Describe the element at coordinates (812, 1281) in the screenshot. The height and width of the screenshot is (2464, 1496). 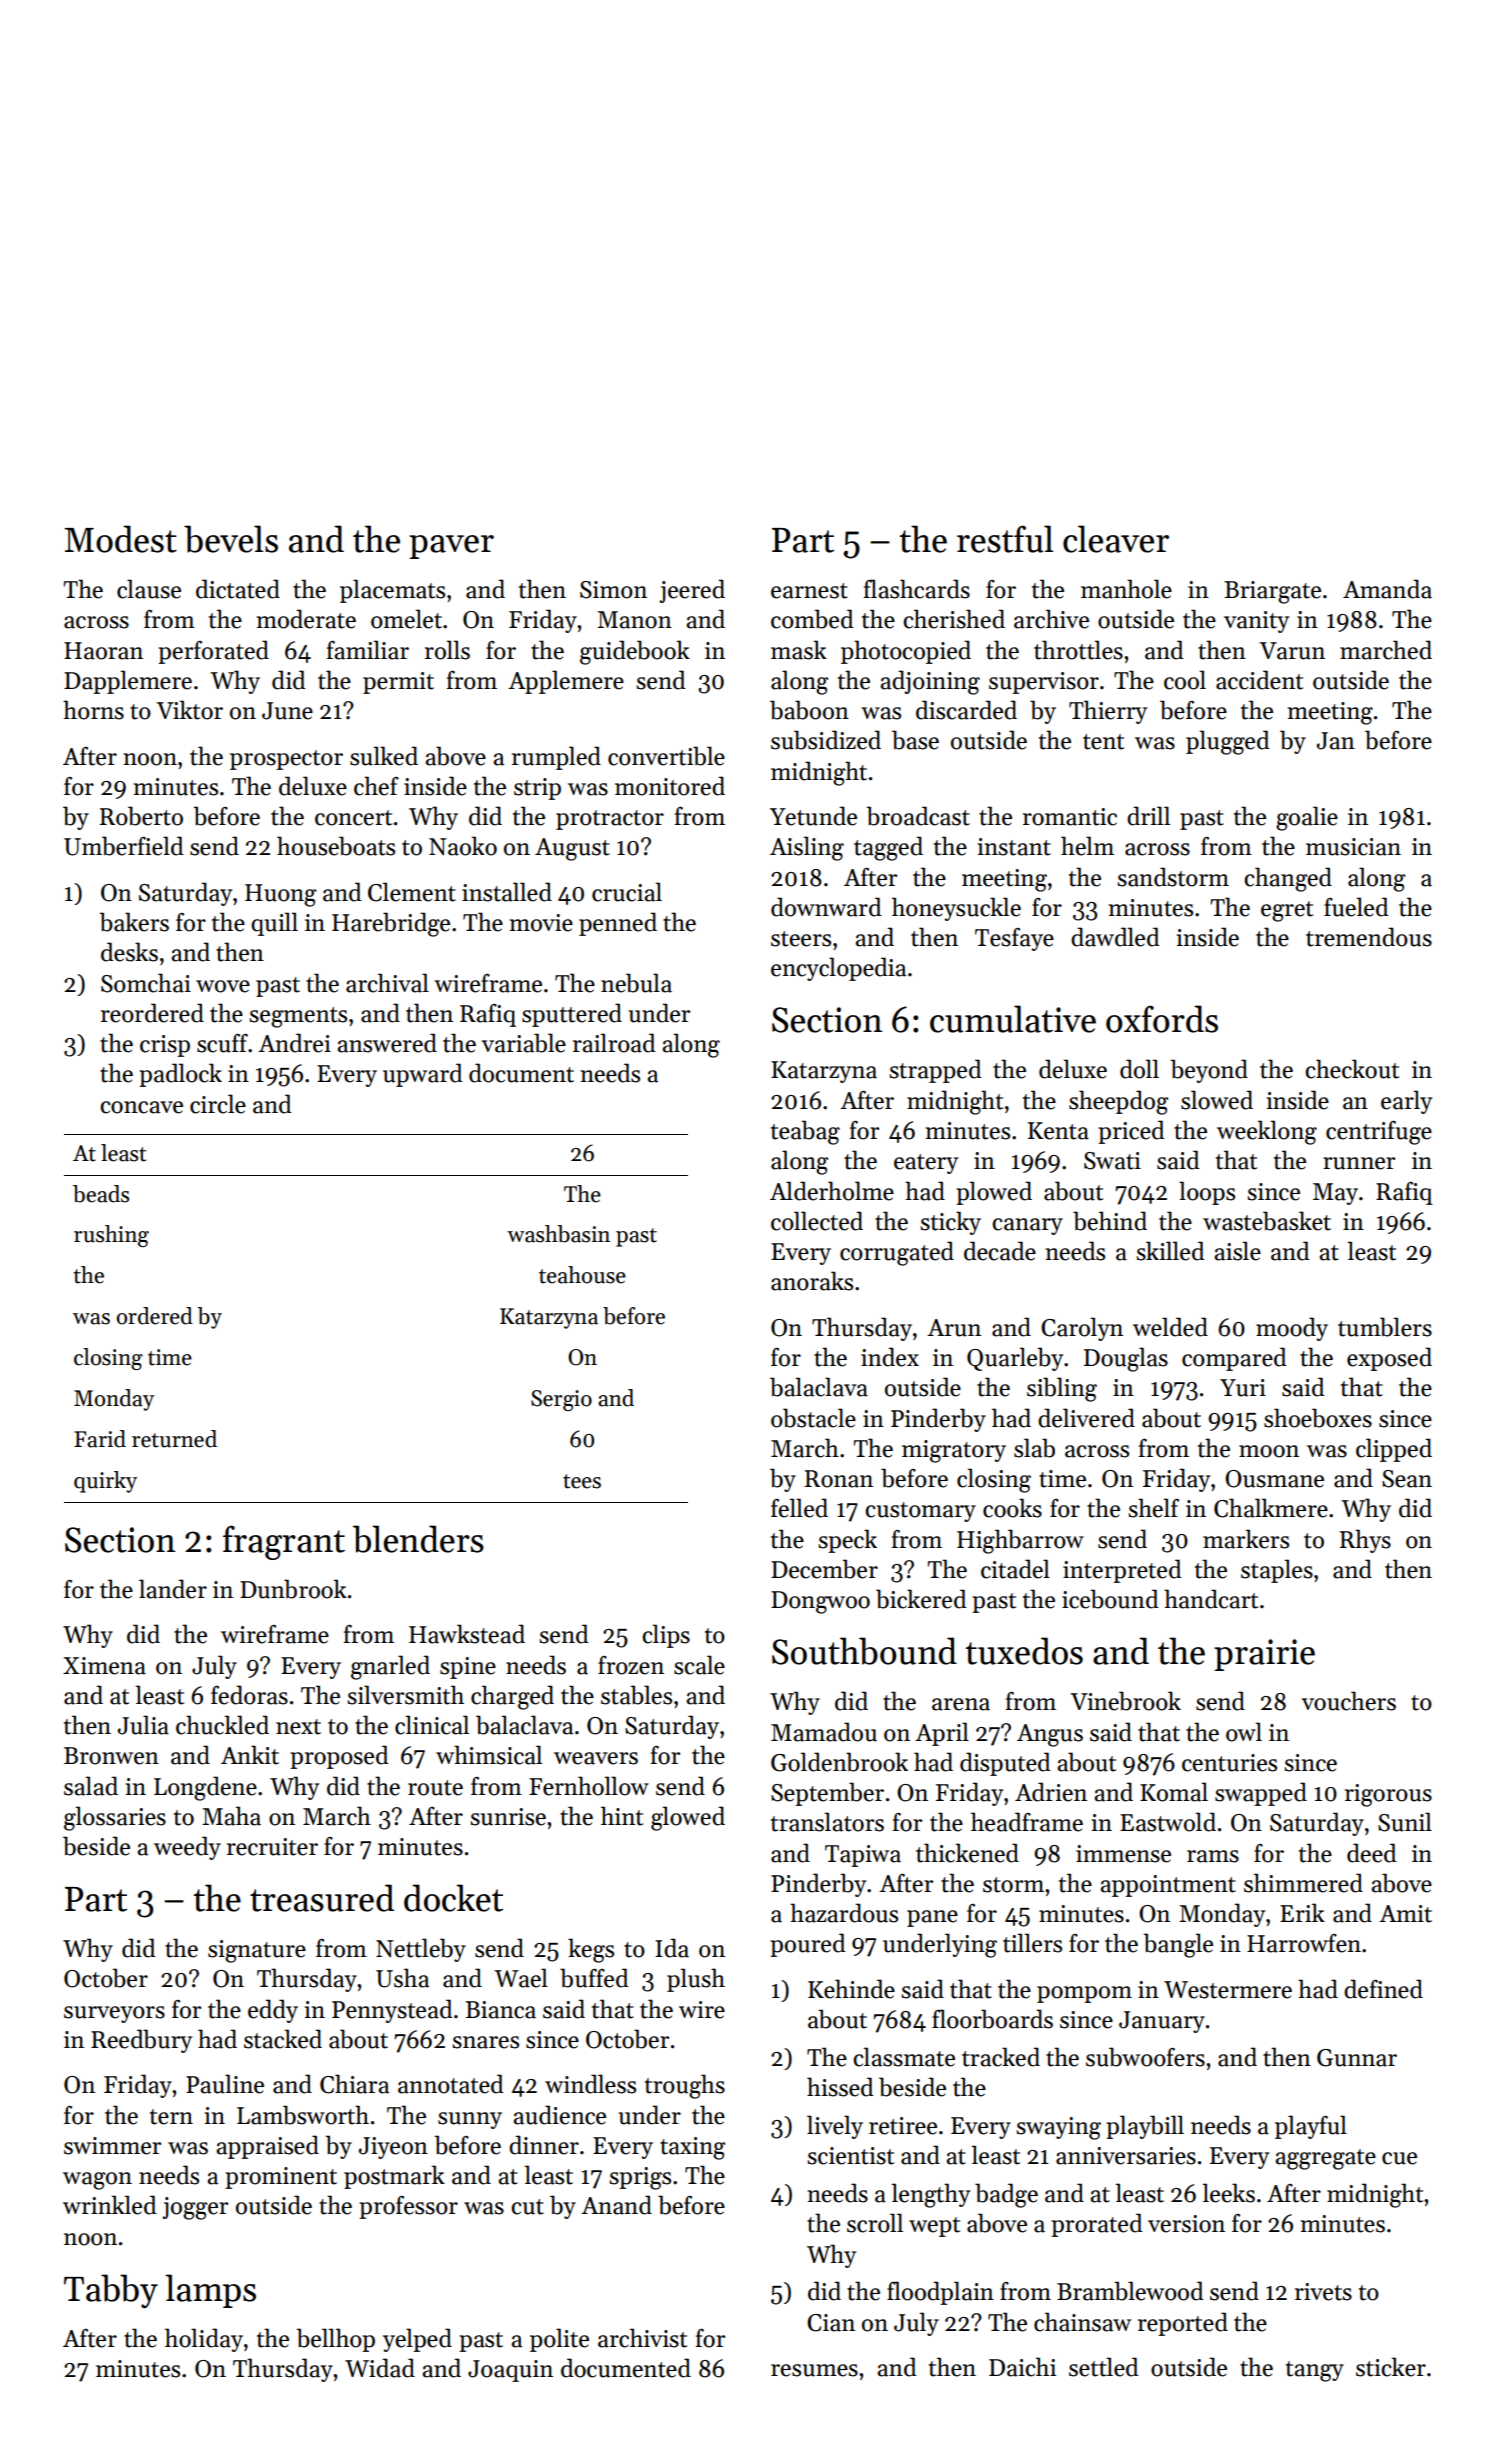
I see `anoraks` at that location.
